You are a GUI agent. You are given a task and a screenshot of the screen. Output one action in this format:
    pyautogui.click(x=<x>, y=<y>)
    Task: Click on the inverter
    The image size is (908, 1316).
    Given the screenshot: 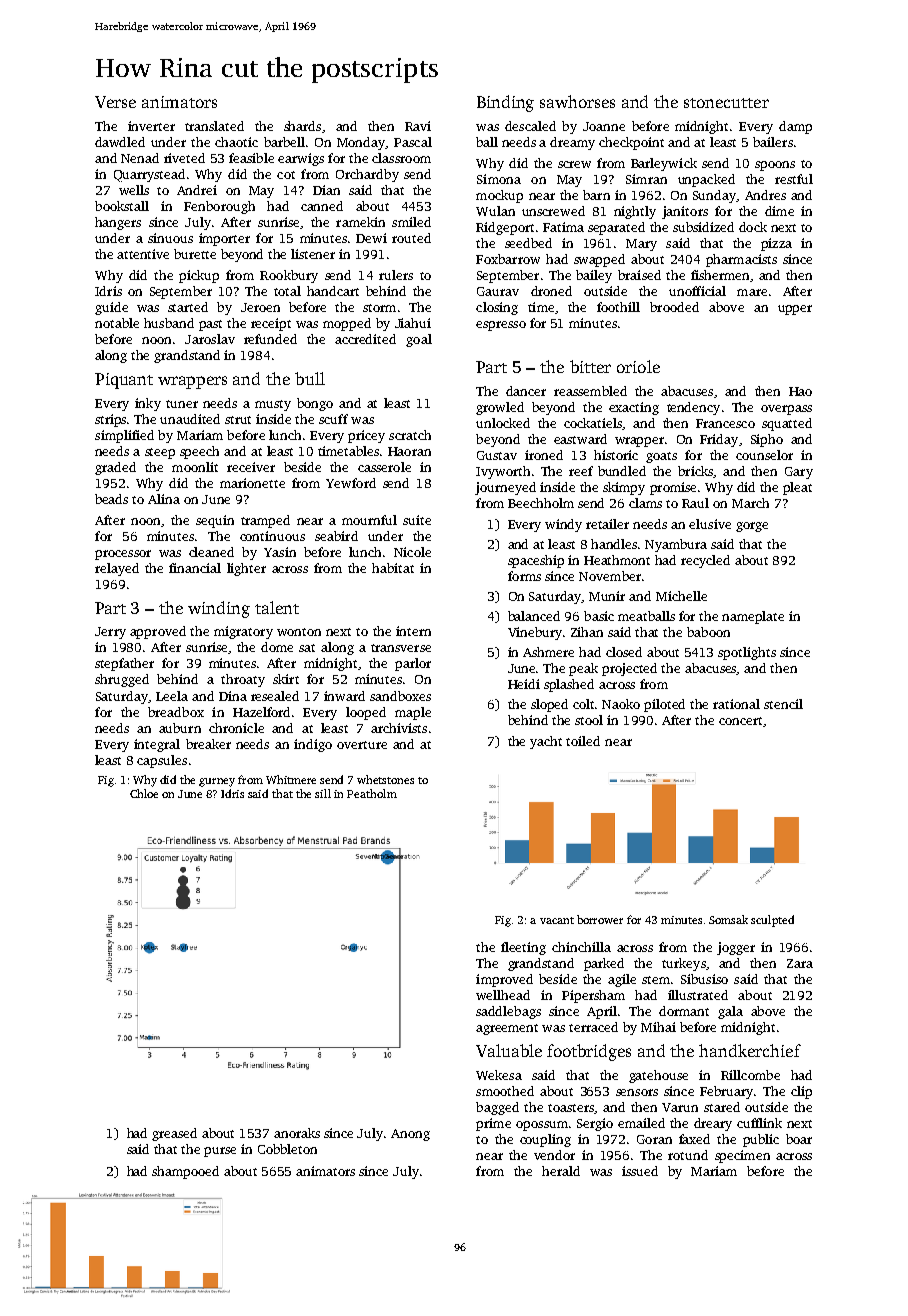 What is the action you would take?
    pyautogui.click(x=151, y=126)
